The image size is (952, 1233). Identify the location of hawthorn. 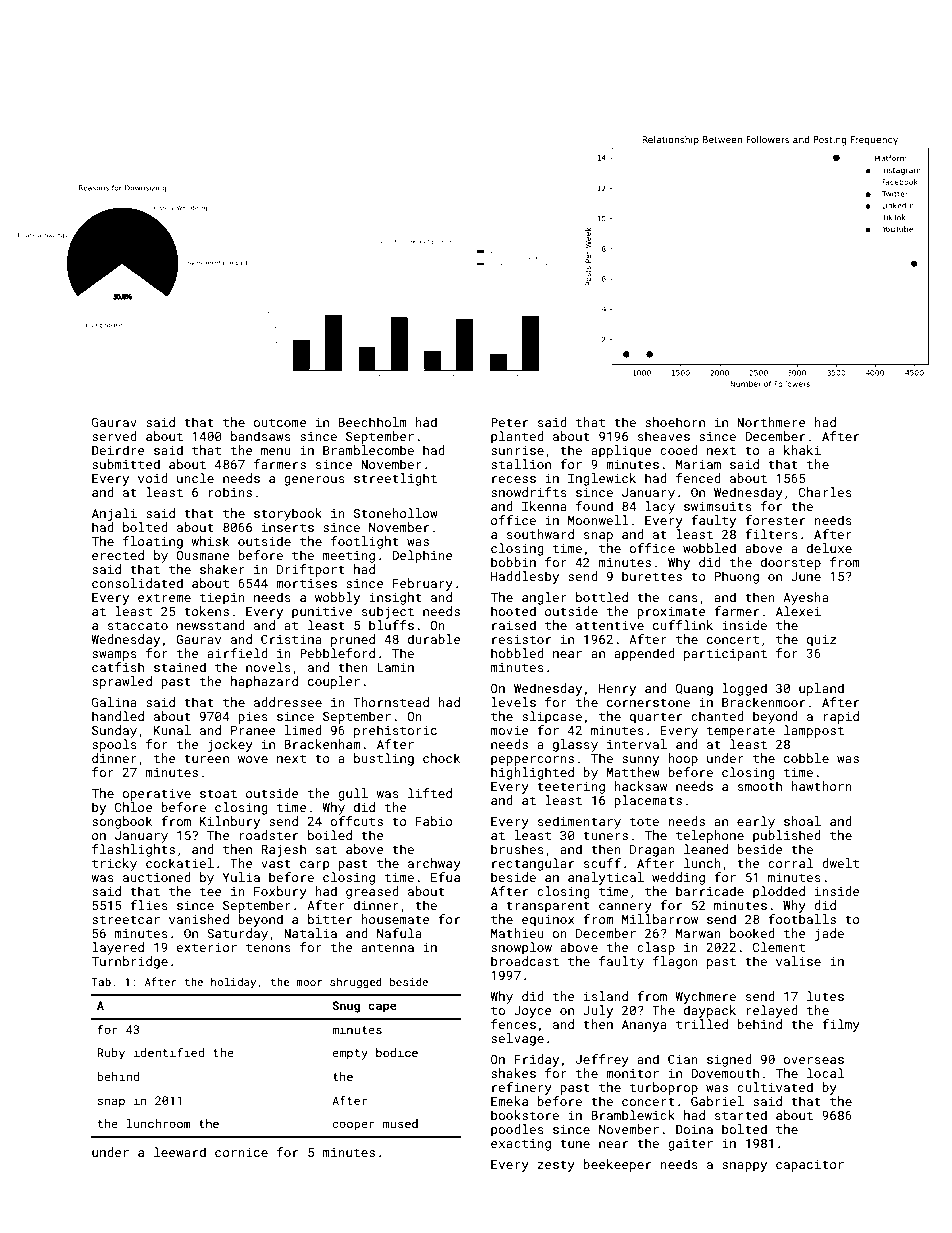
(821, 786).
